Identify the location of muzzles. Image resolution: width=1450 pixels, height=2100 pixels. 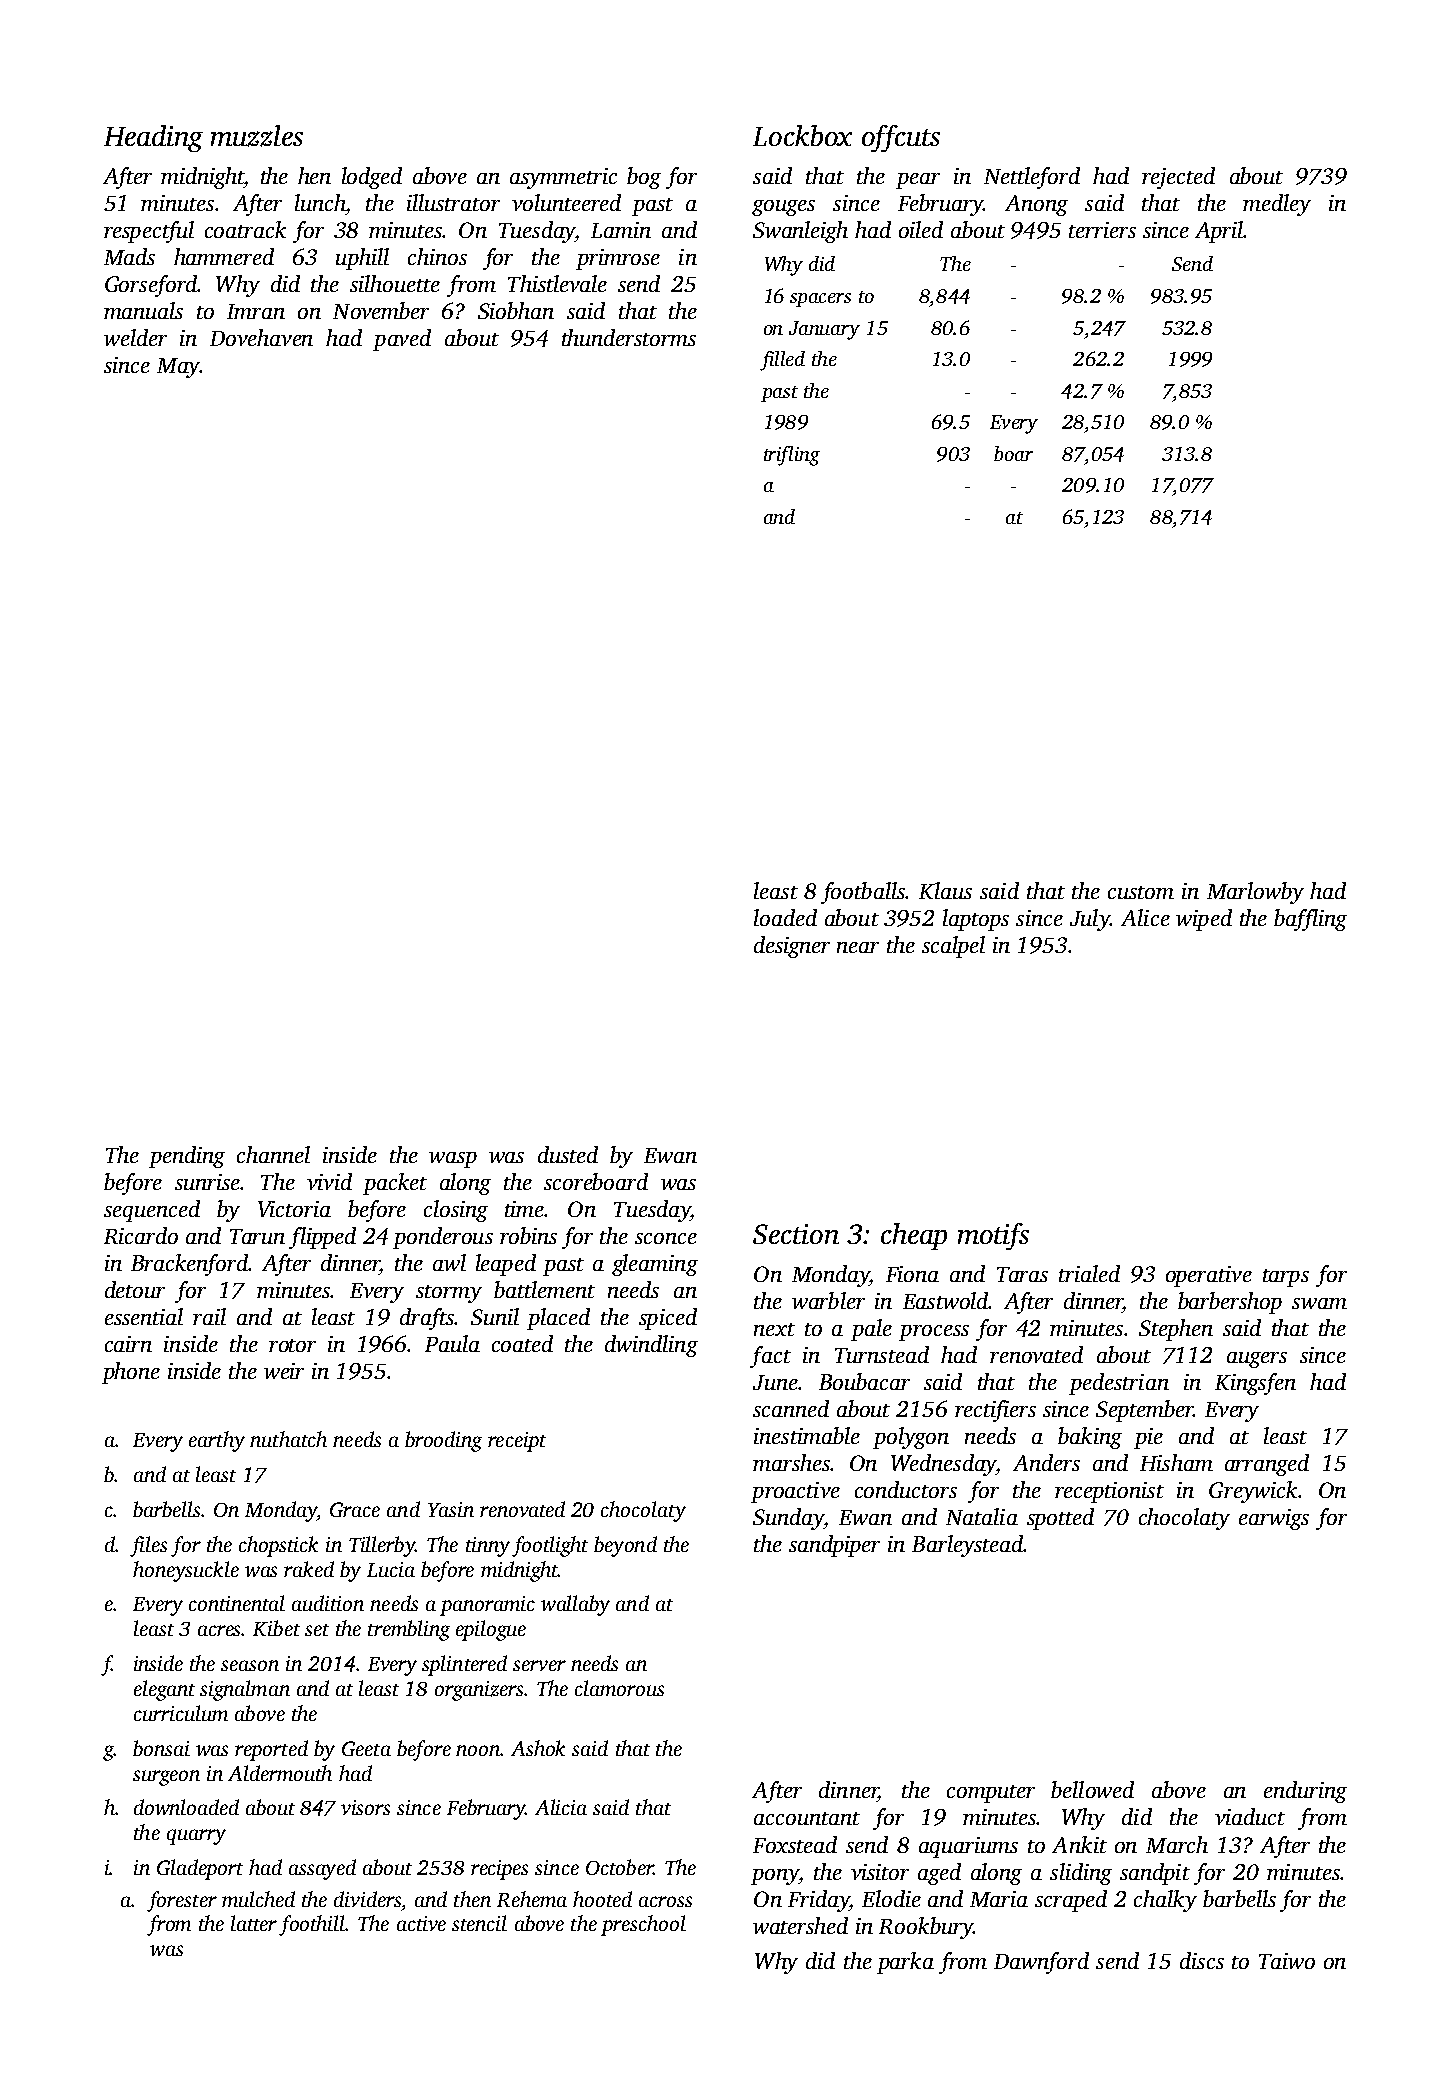
(257, 136).
